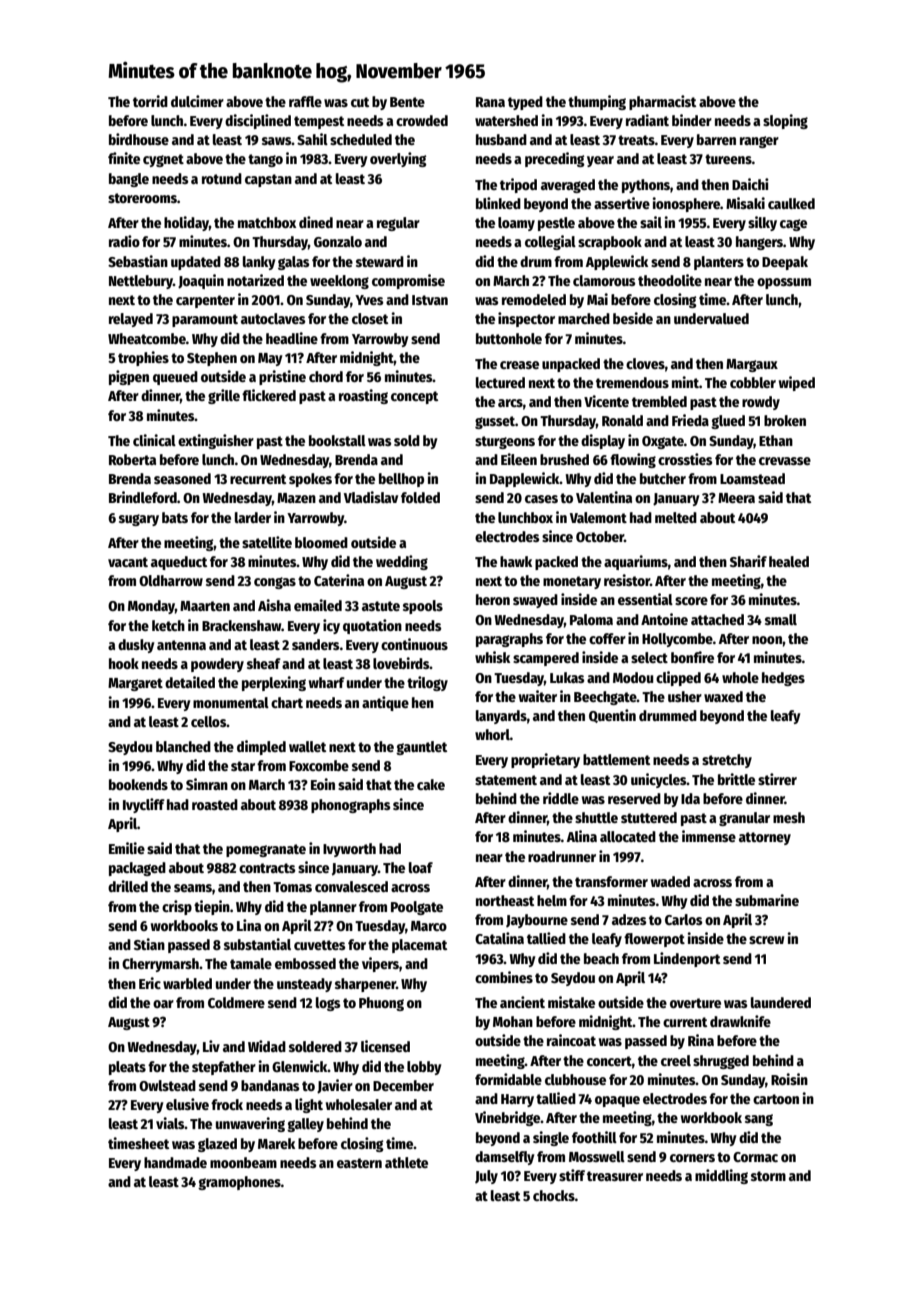 The height and width of the screenshot is (1308, 924). What do you see at coordinates (429, 926) in the screenshot?
I see `Marco` at bounding box center [429, 926].
